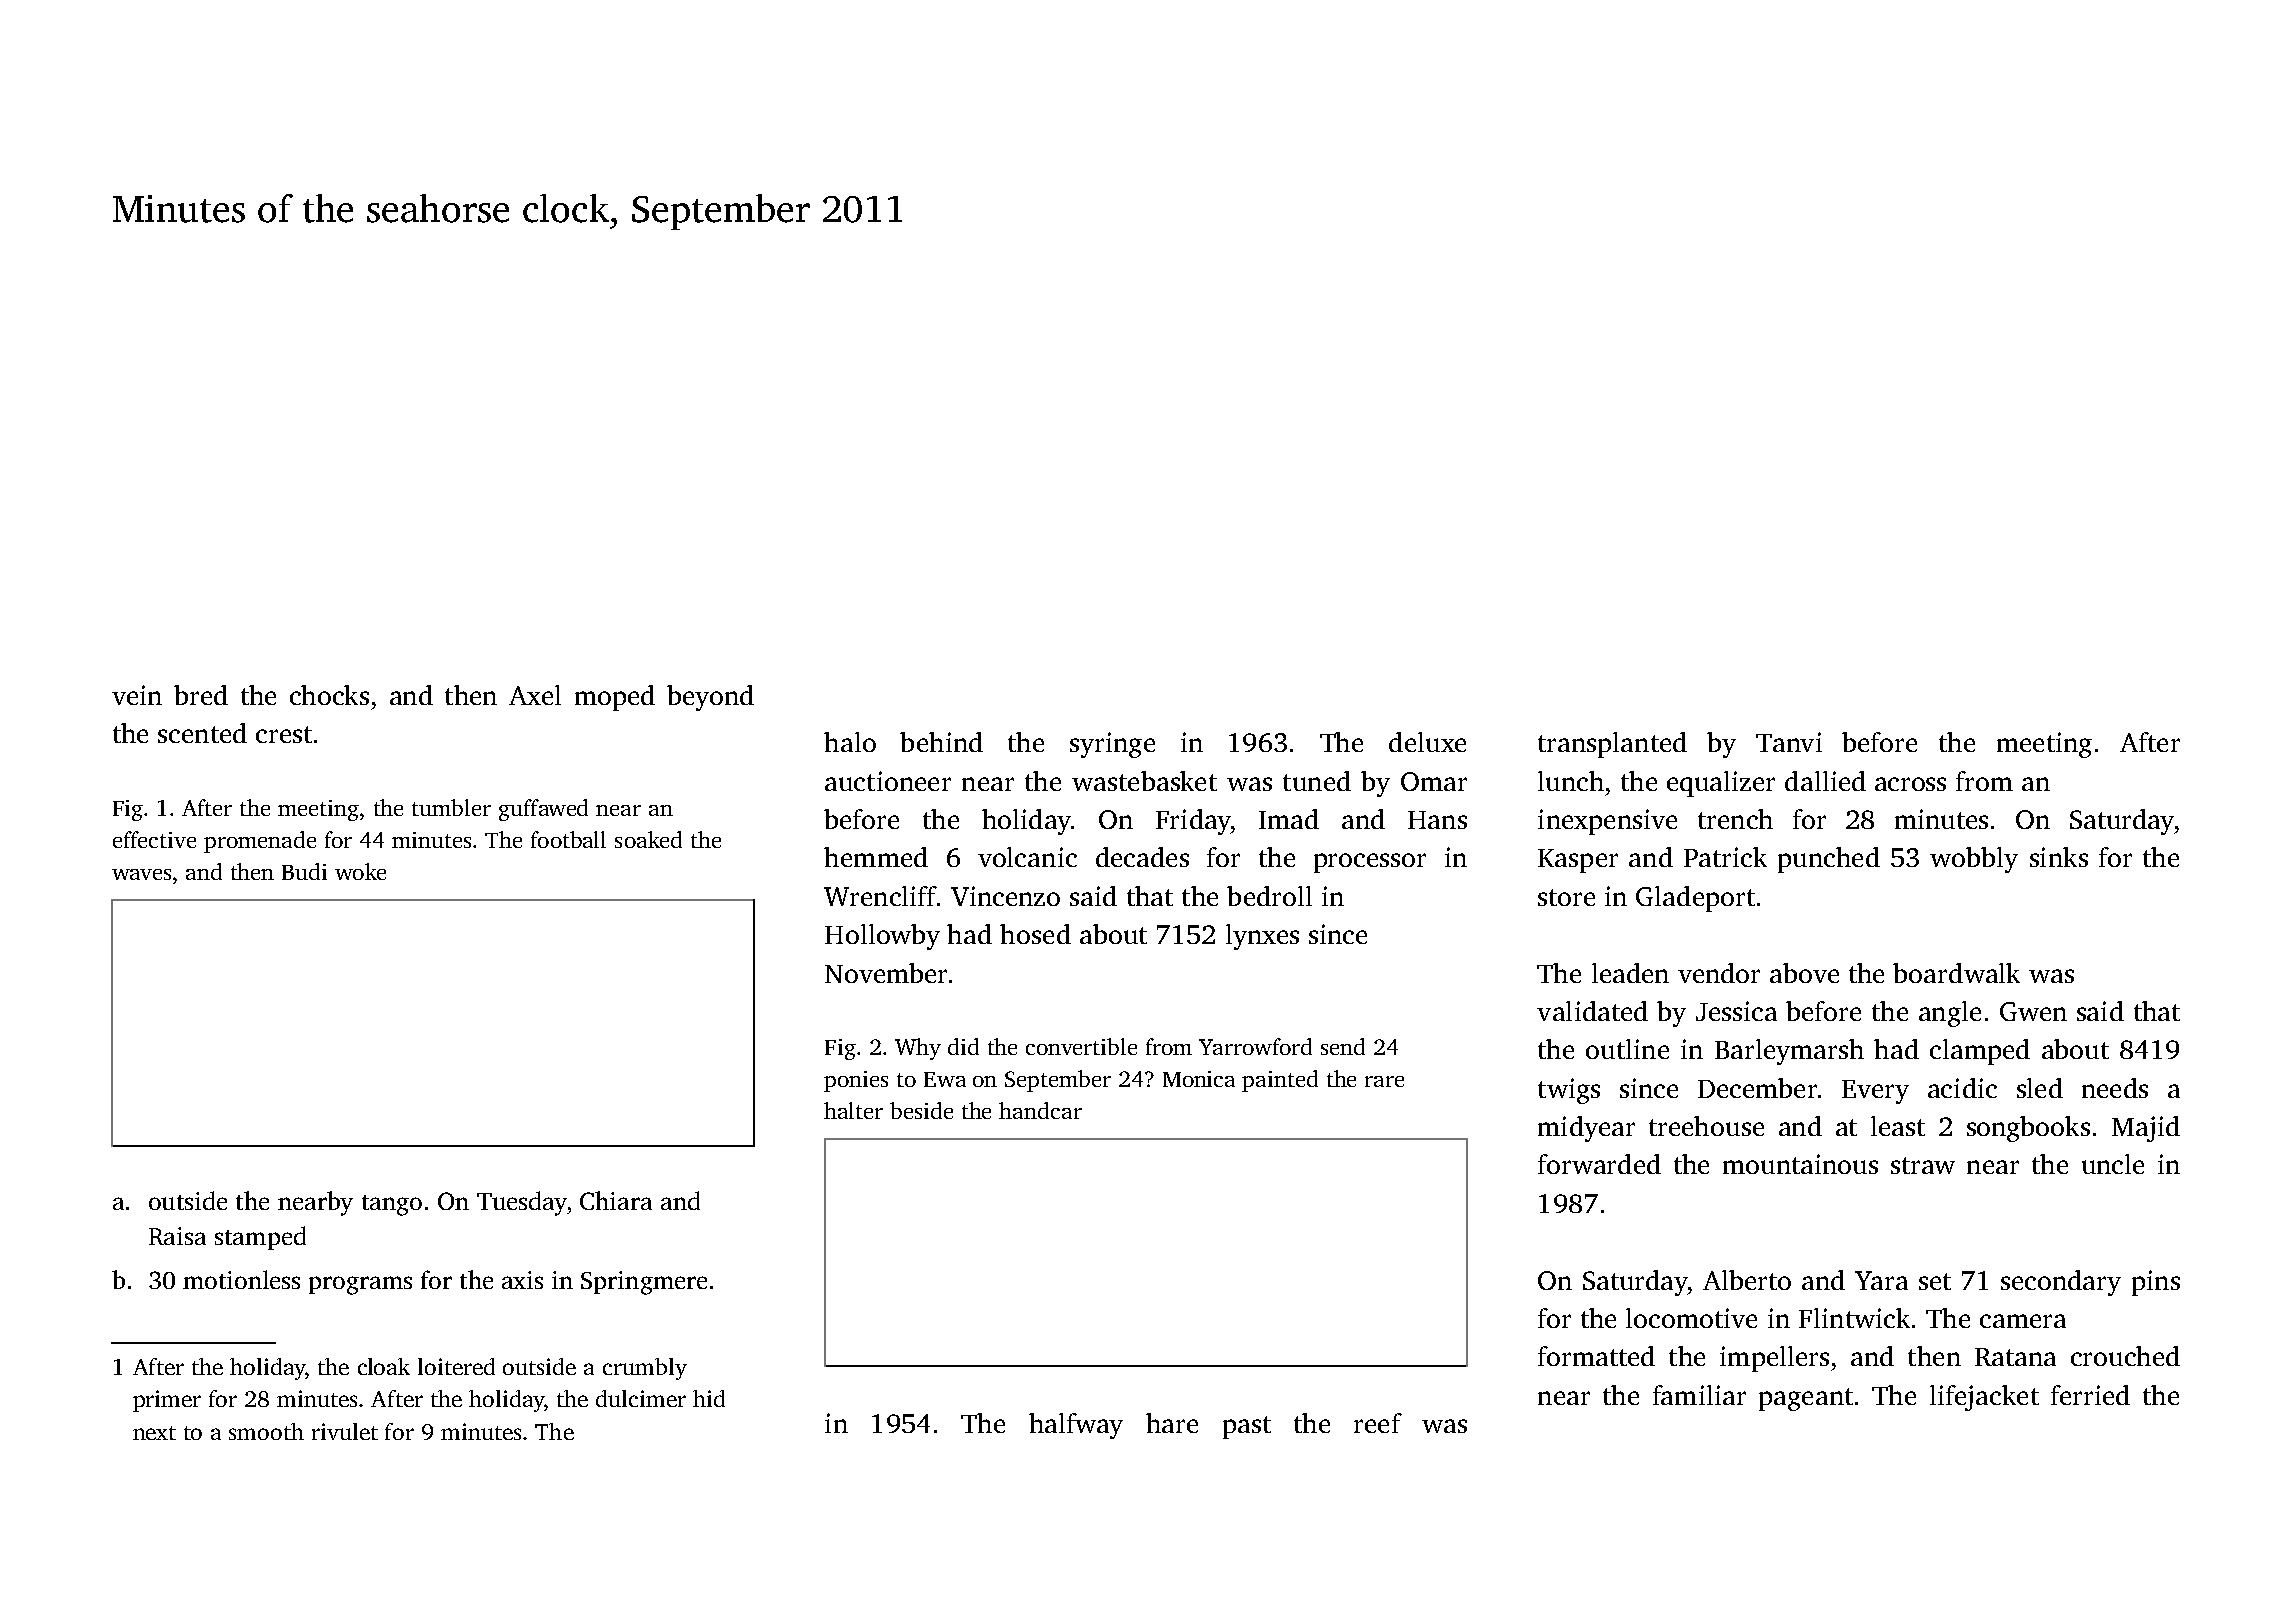 This document has height=1620, width=2292. Describe the element at coordinates (260, 842) in the document. I see `promenade` at that location.
